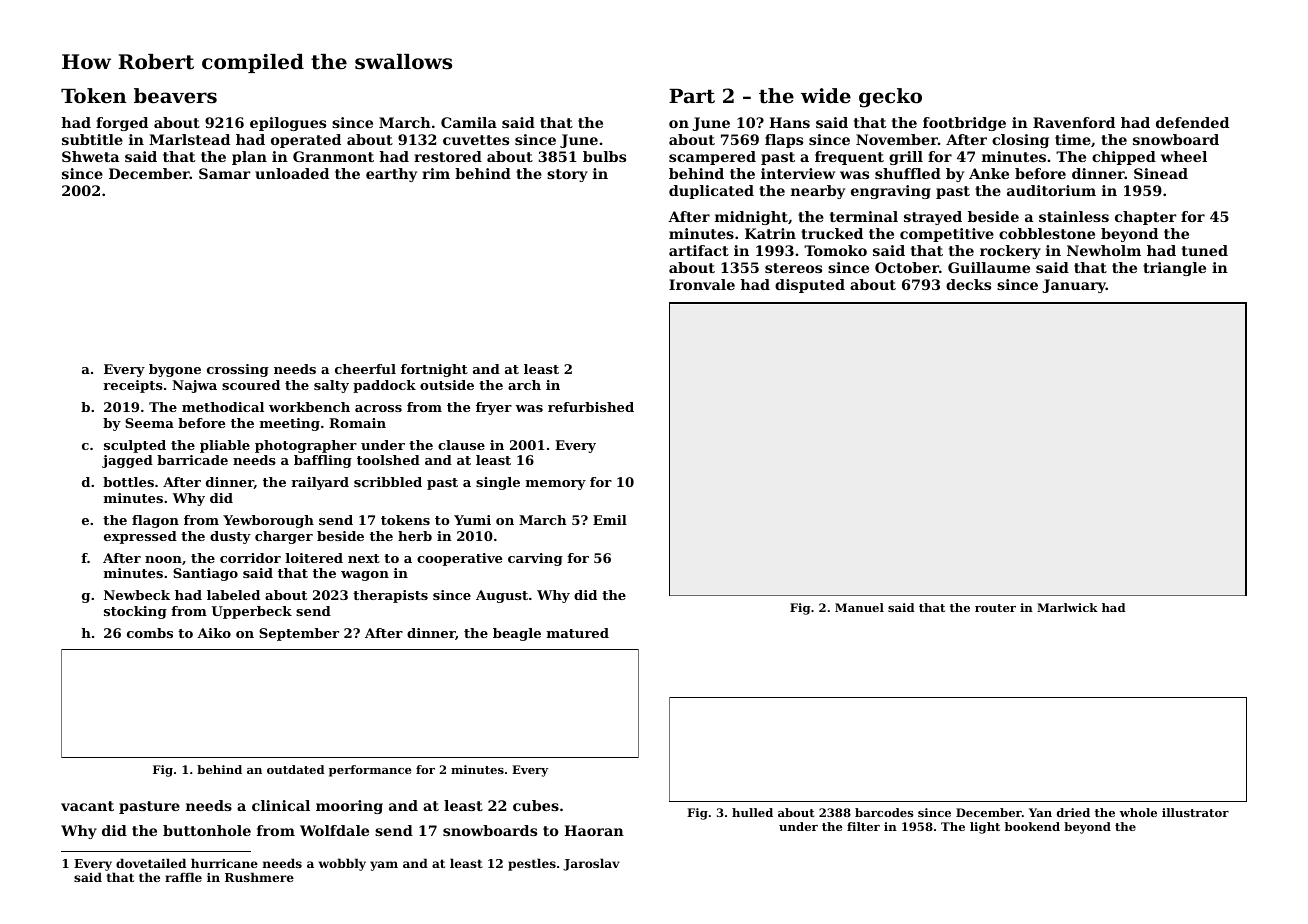 Image resolution: width=1308 pixels, height=924 pixels. Describe the element at coordinates (281, 805) in the screenshot. I see `clinical` at that location.
